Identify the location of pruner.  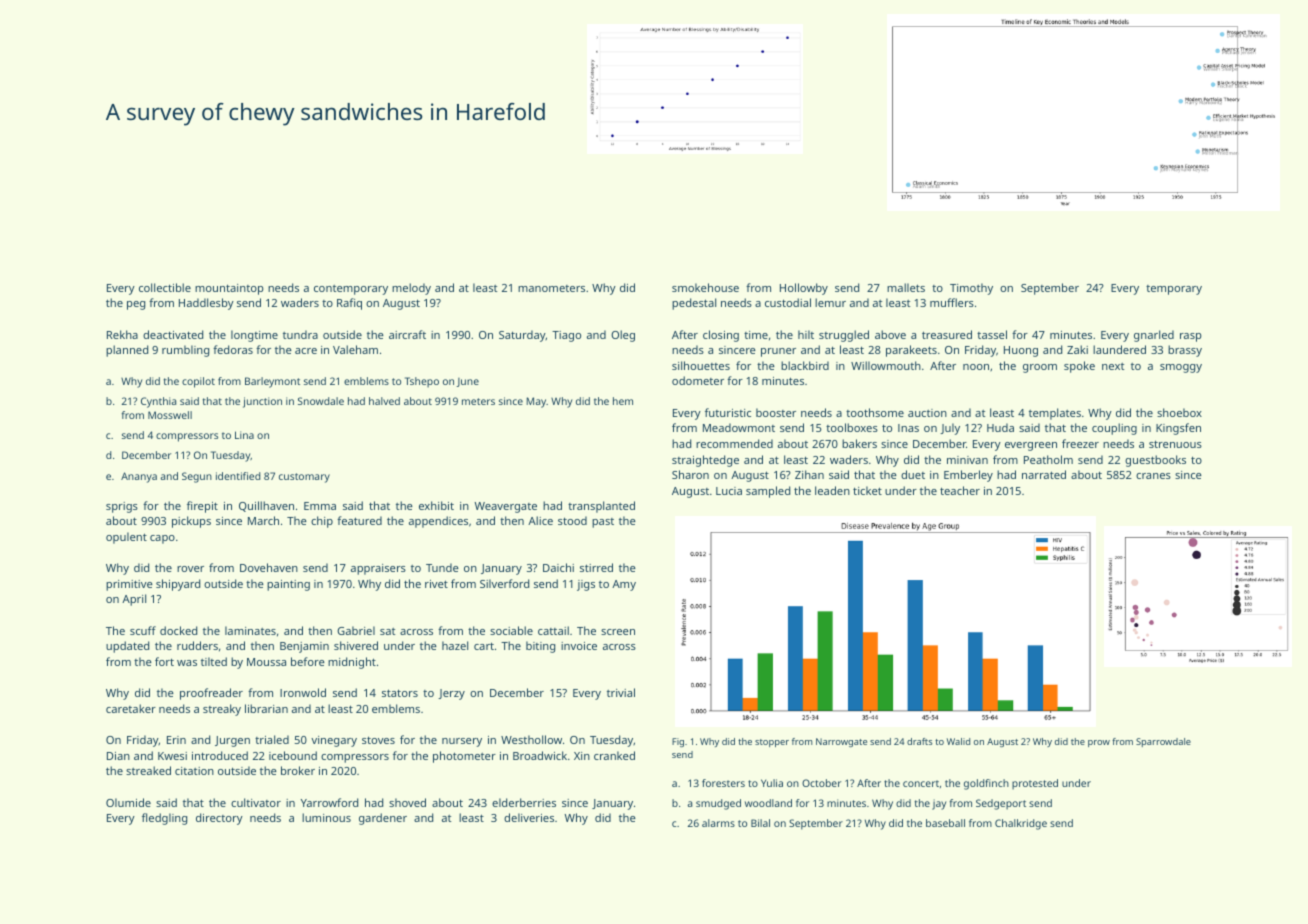
(778, 352).
